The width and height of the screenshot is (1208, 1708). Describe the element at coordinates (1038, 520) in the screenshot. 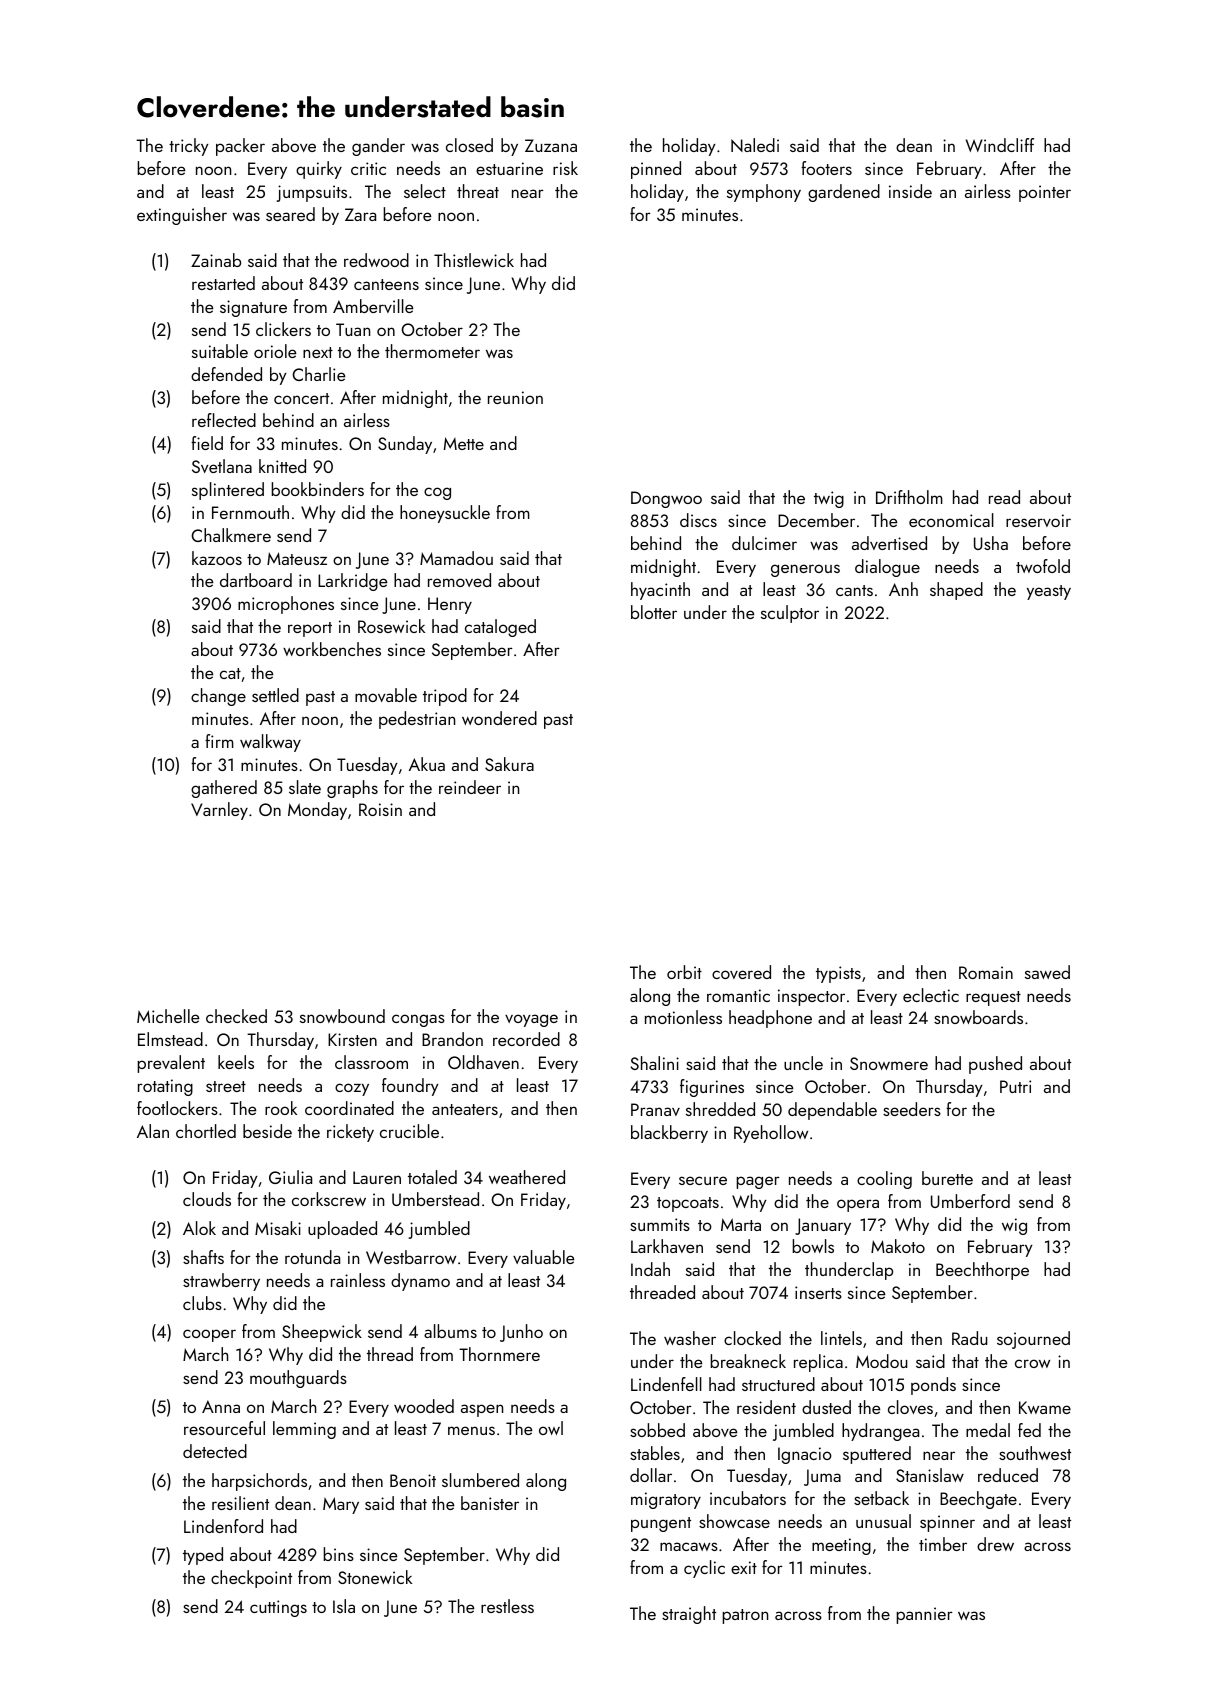

I see `reservoir` at that location.
